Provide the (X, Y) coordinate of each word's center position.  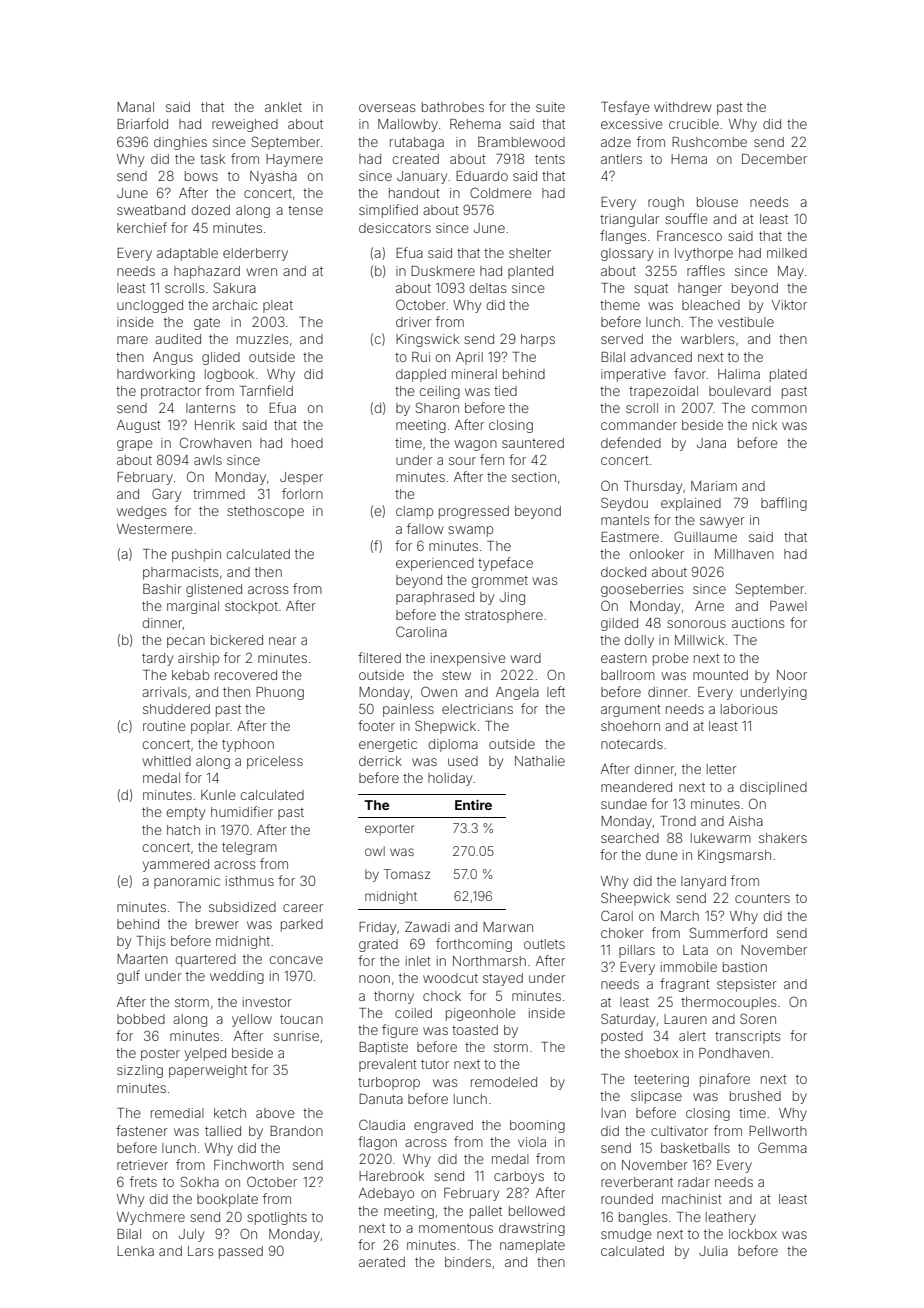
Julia (713, 1251)
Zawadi (427, 927)
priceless (275, 762)
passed (241, 1252)
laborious (749, 709)
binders (468, 1262)
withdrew (682, 107)
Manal (135, 107)
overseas (387, 108)
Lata (695, 950)
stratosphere (504, 616)
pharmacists (180, 573)
